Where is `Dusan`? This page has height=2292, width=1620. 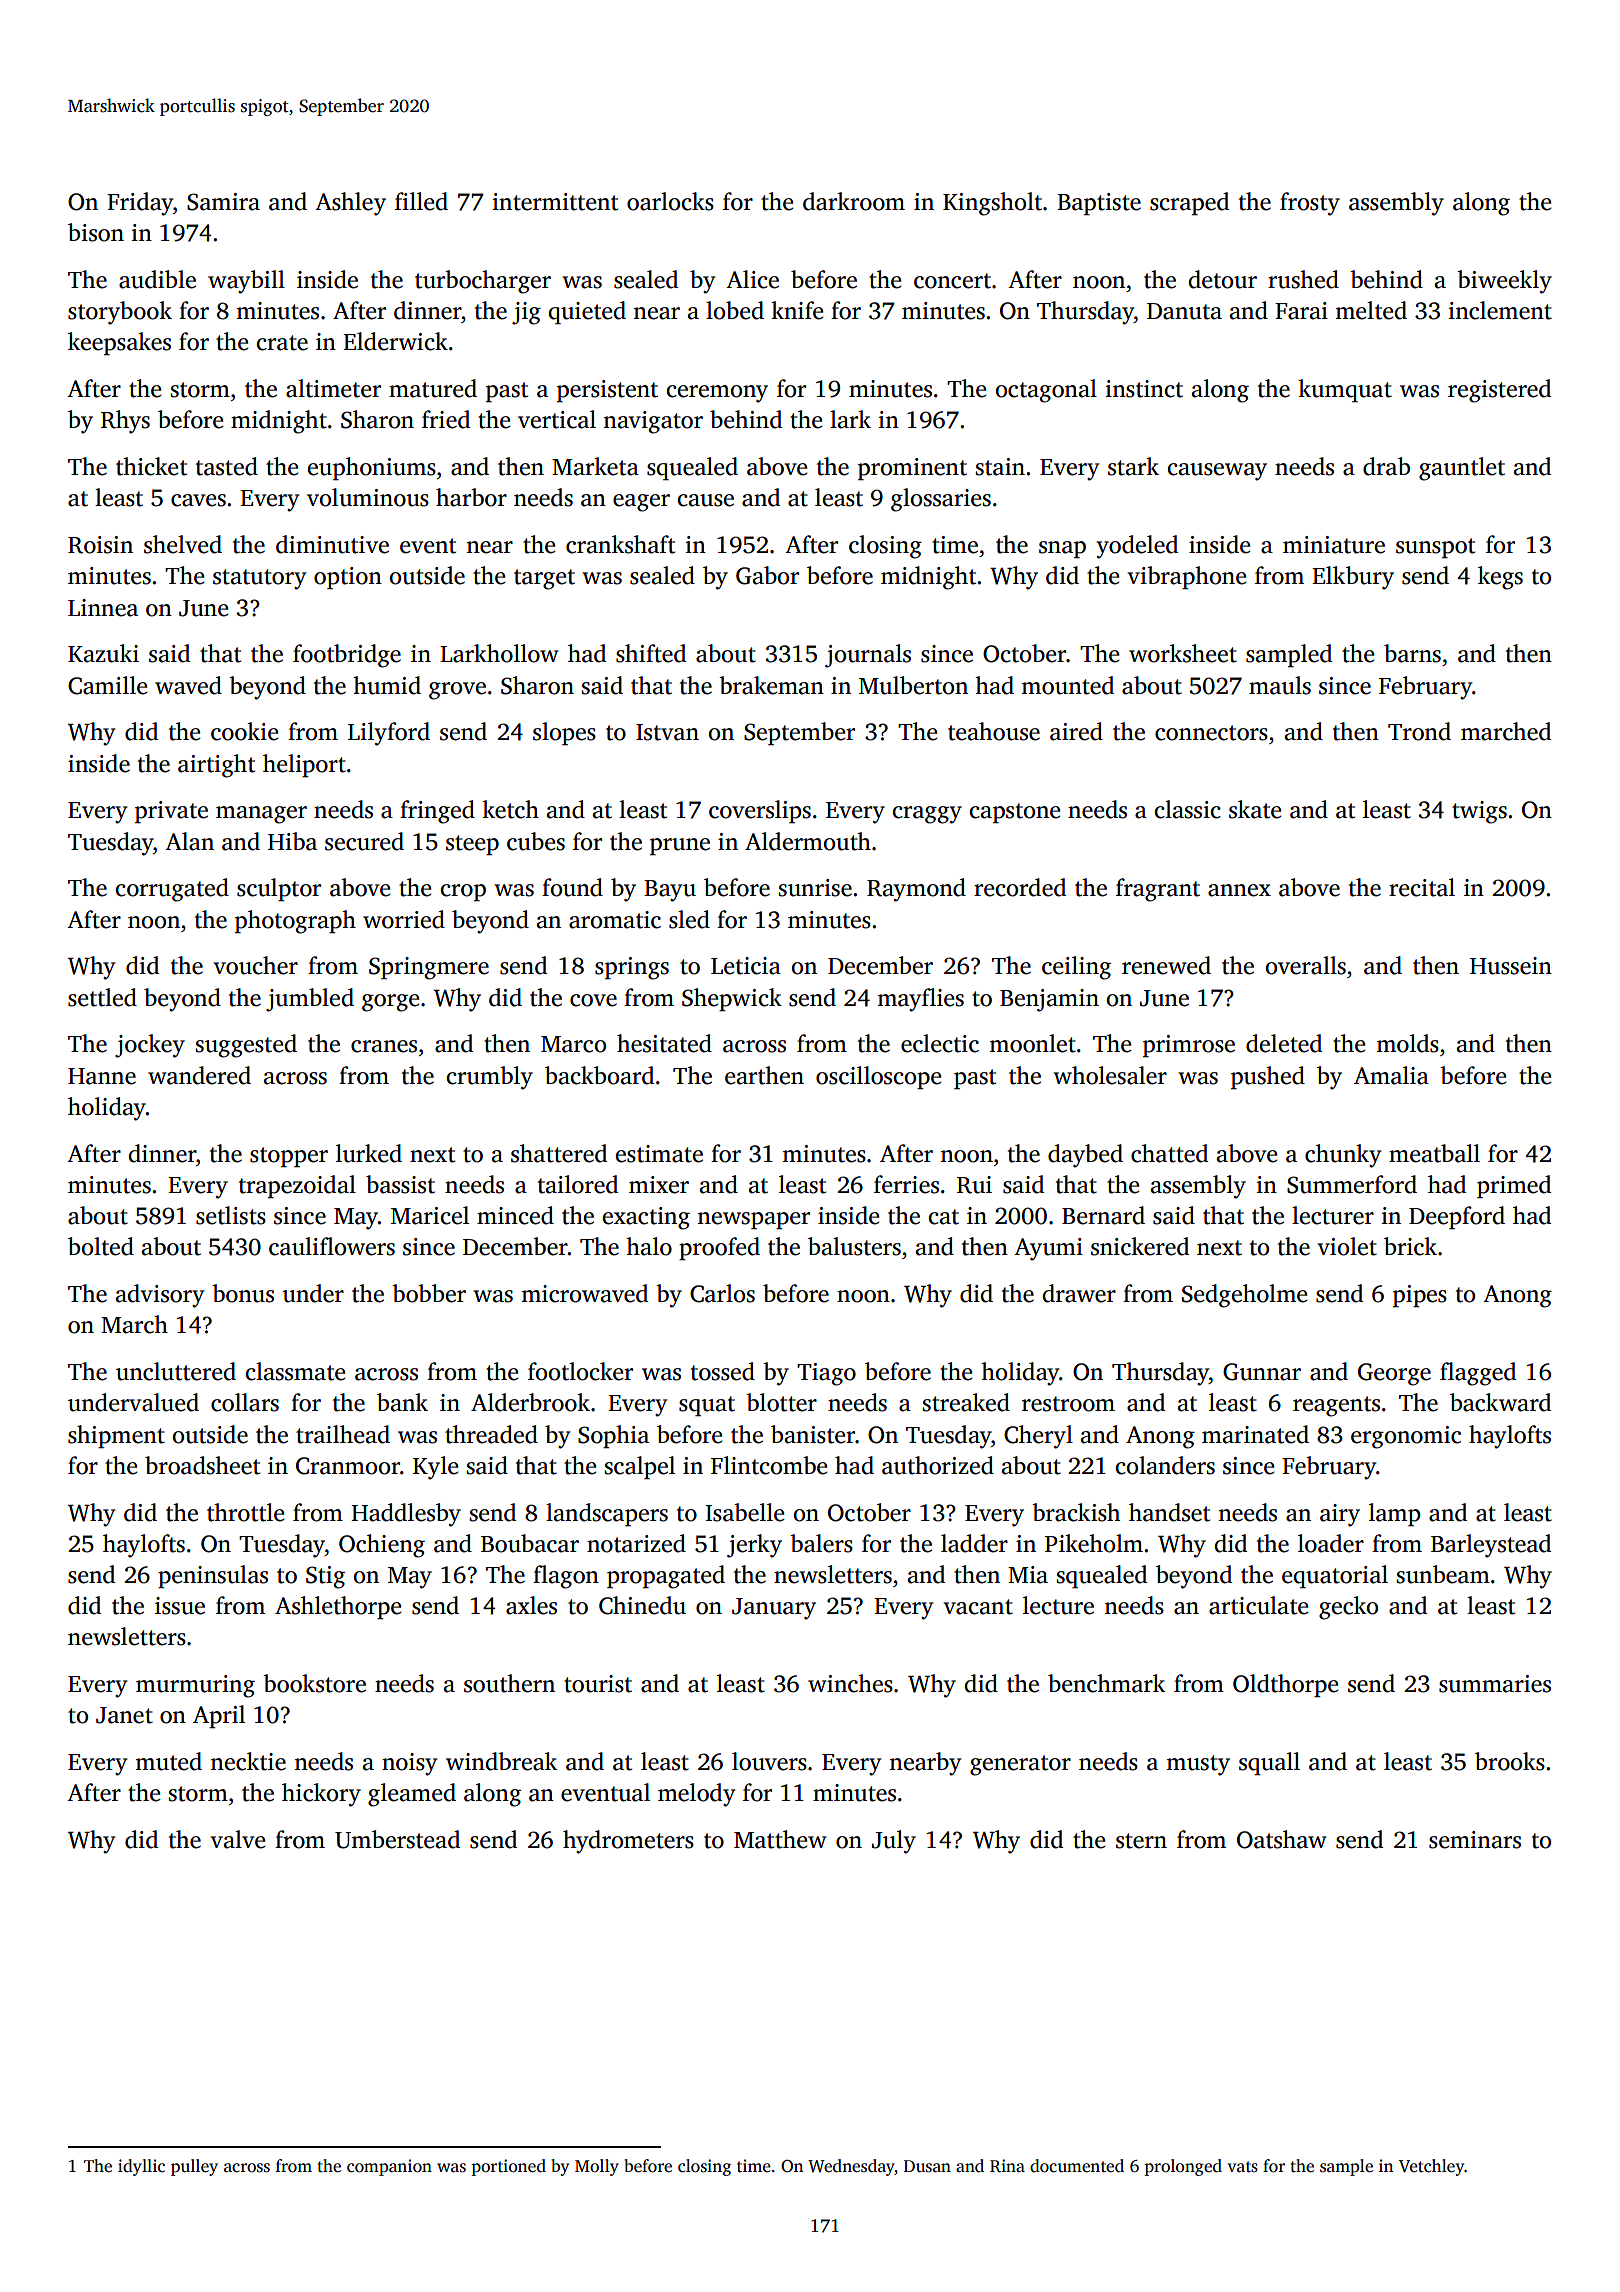 Dusan is located at coordinates (927, 2166).
